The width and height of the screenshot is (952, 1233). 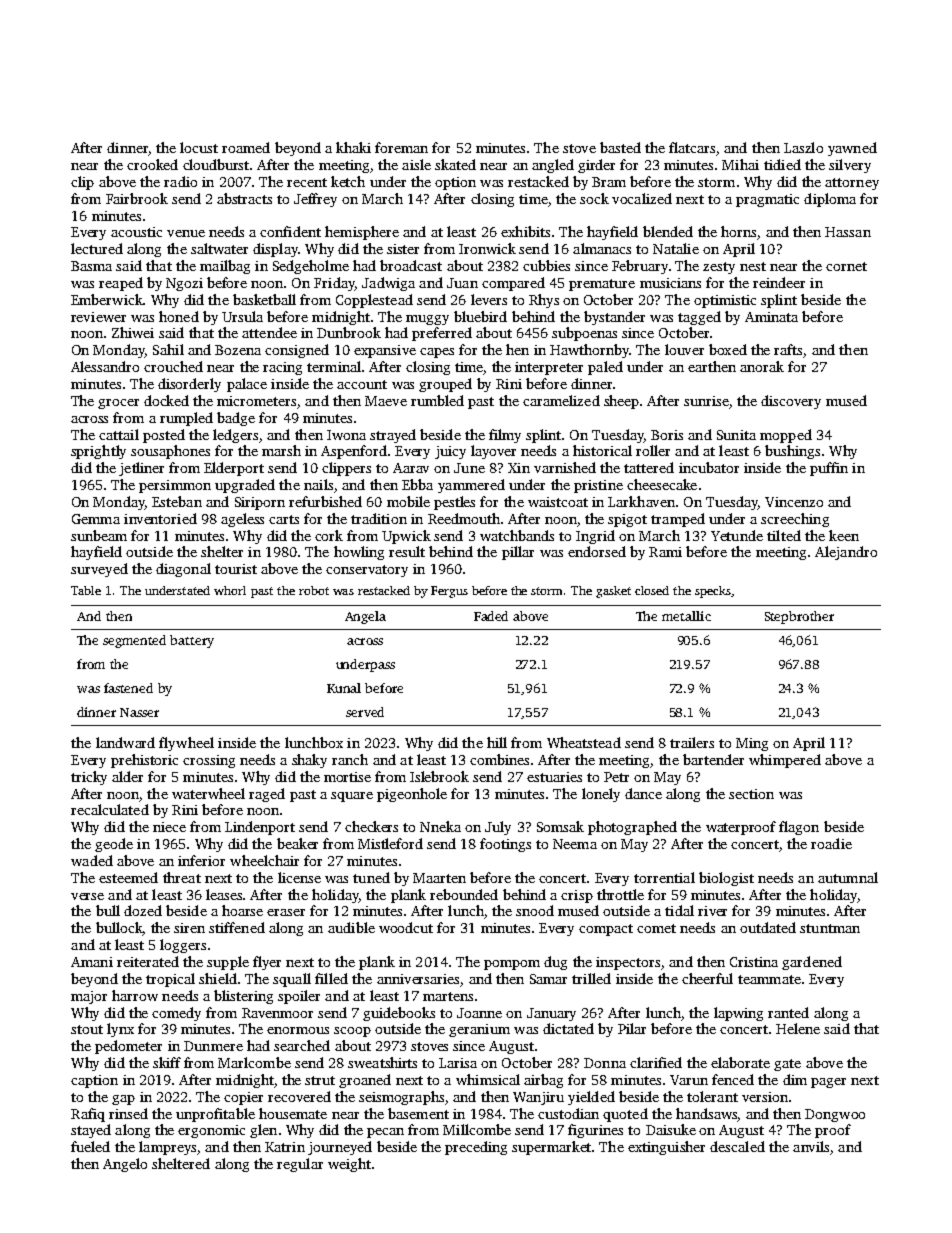 I want to click on crooked, so click(x=152, y=164).
